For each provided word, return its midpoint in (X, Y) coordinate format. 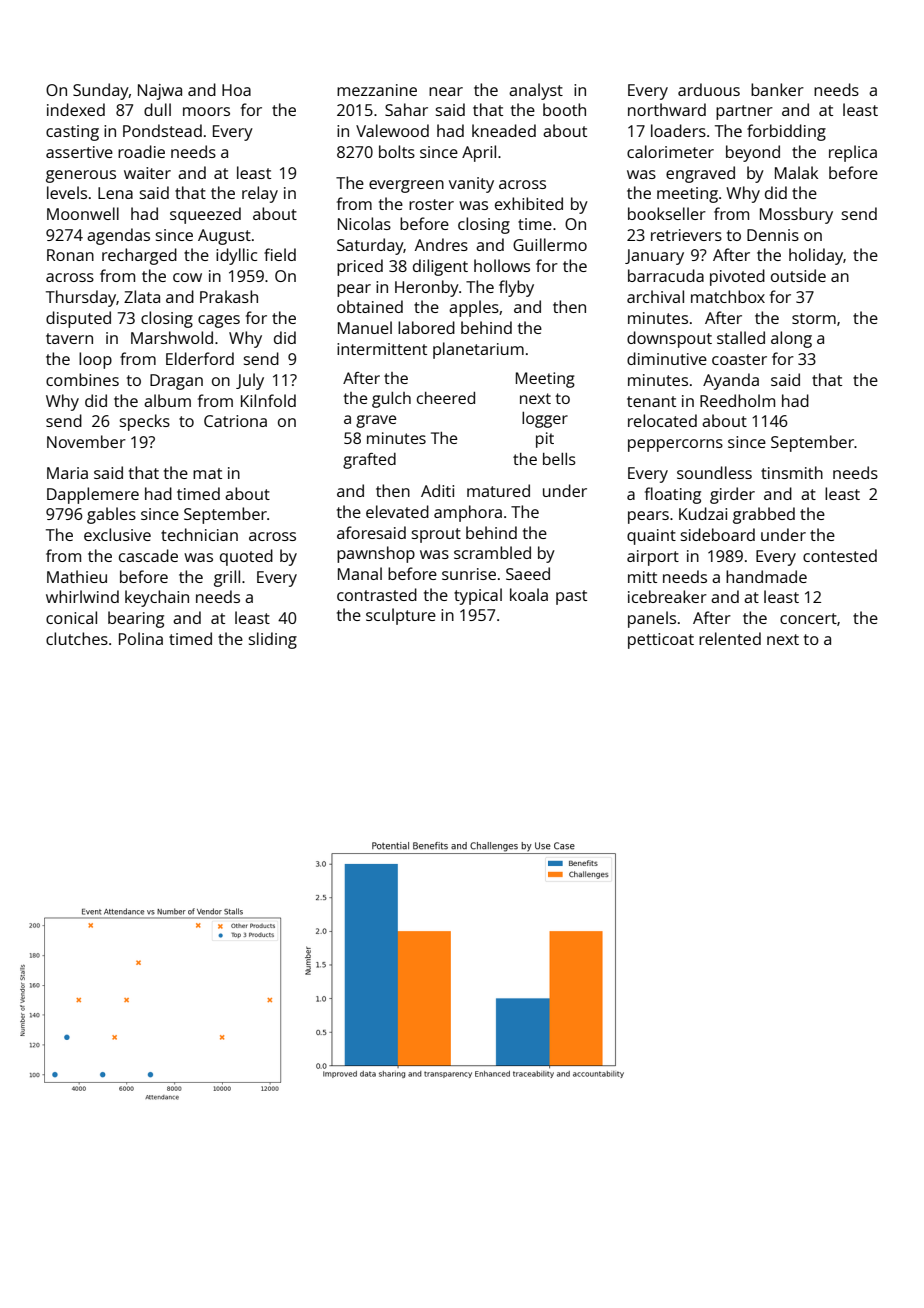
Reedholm (737, 400)
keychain (157, 598)
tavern (69, 338)
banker (777, 89)
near (446, 91)
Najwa (160, 92)
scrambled (492, 552)
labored (426, 327)
